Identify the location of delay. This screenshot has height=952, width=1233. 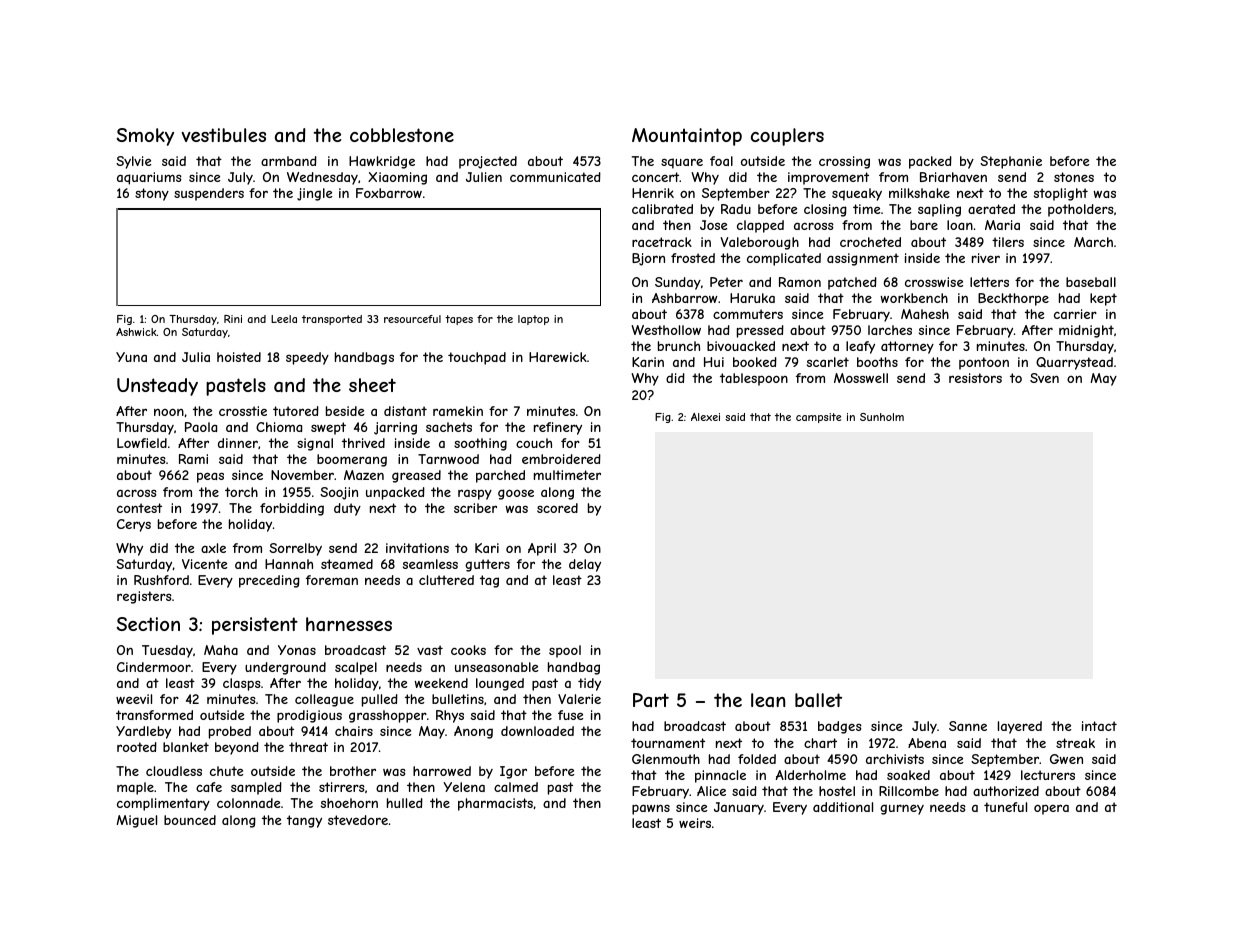
(585, 565).
